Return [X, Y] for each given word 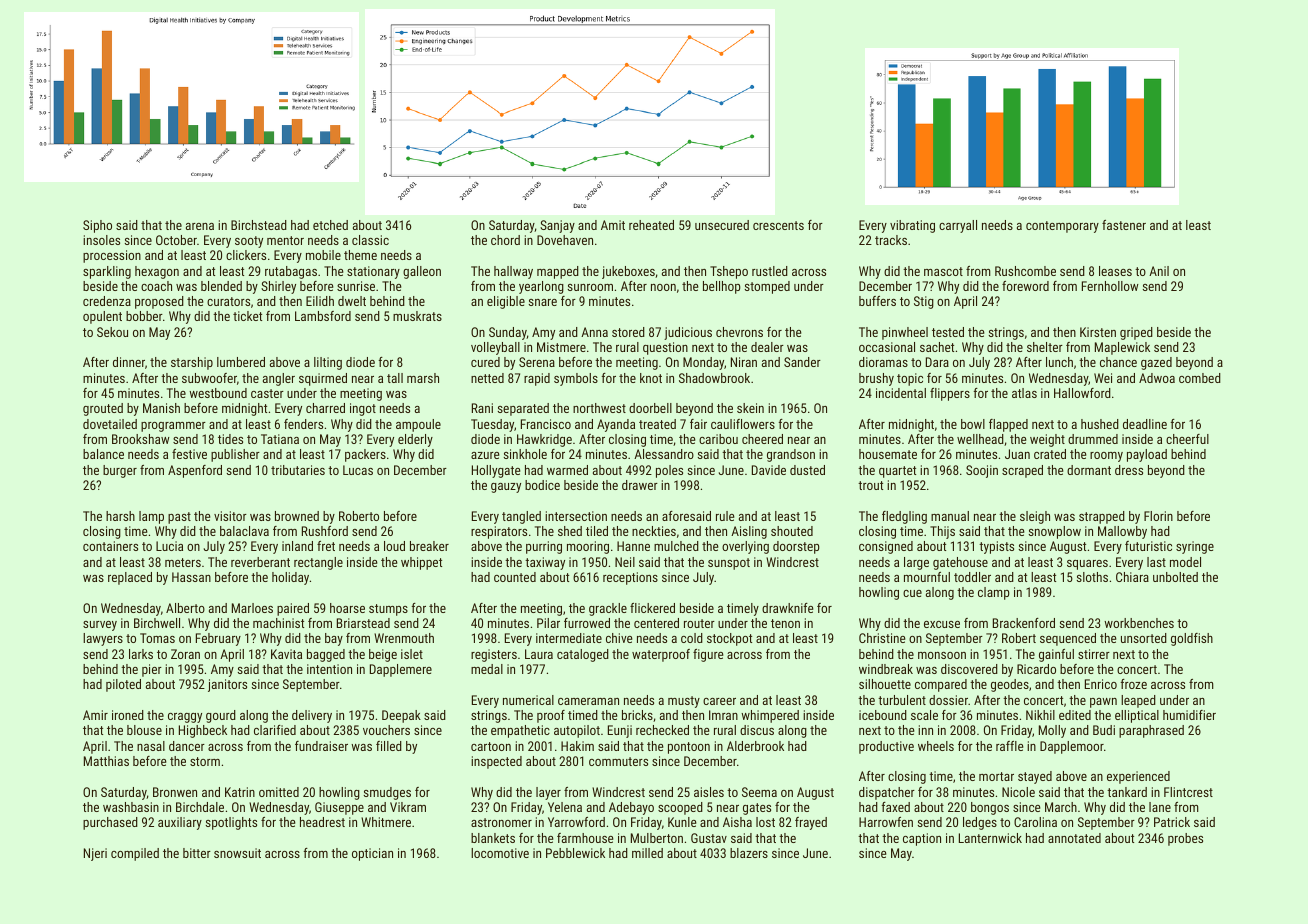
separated [523, 409]
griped [1136, 333]
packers [365, 455]
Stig [924, 302]
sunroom [590, 287]
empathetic [520, 731]
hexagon [157, 272]
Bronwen [175, 792]
